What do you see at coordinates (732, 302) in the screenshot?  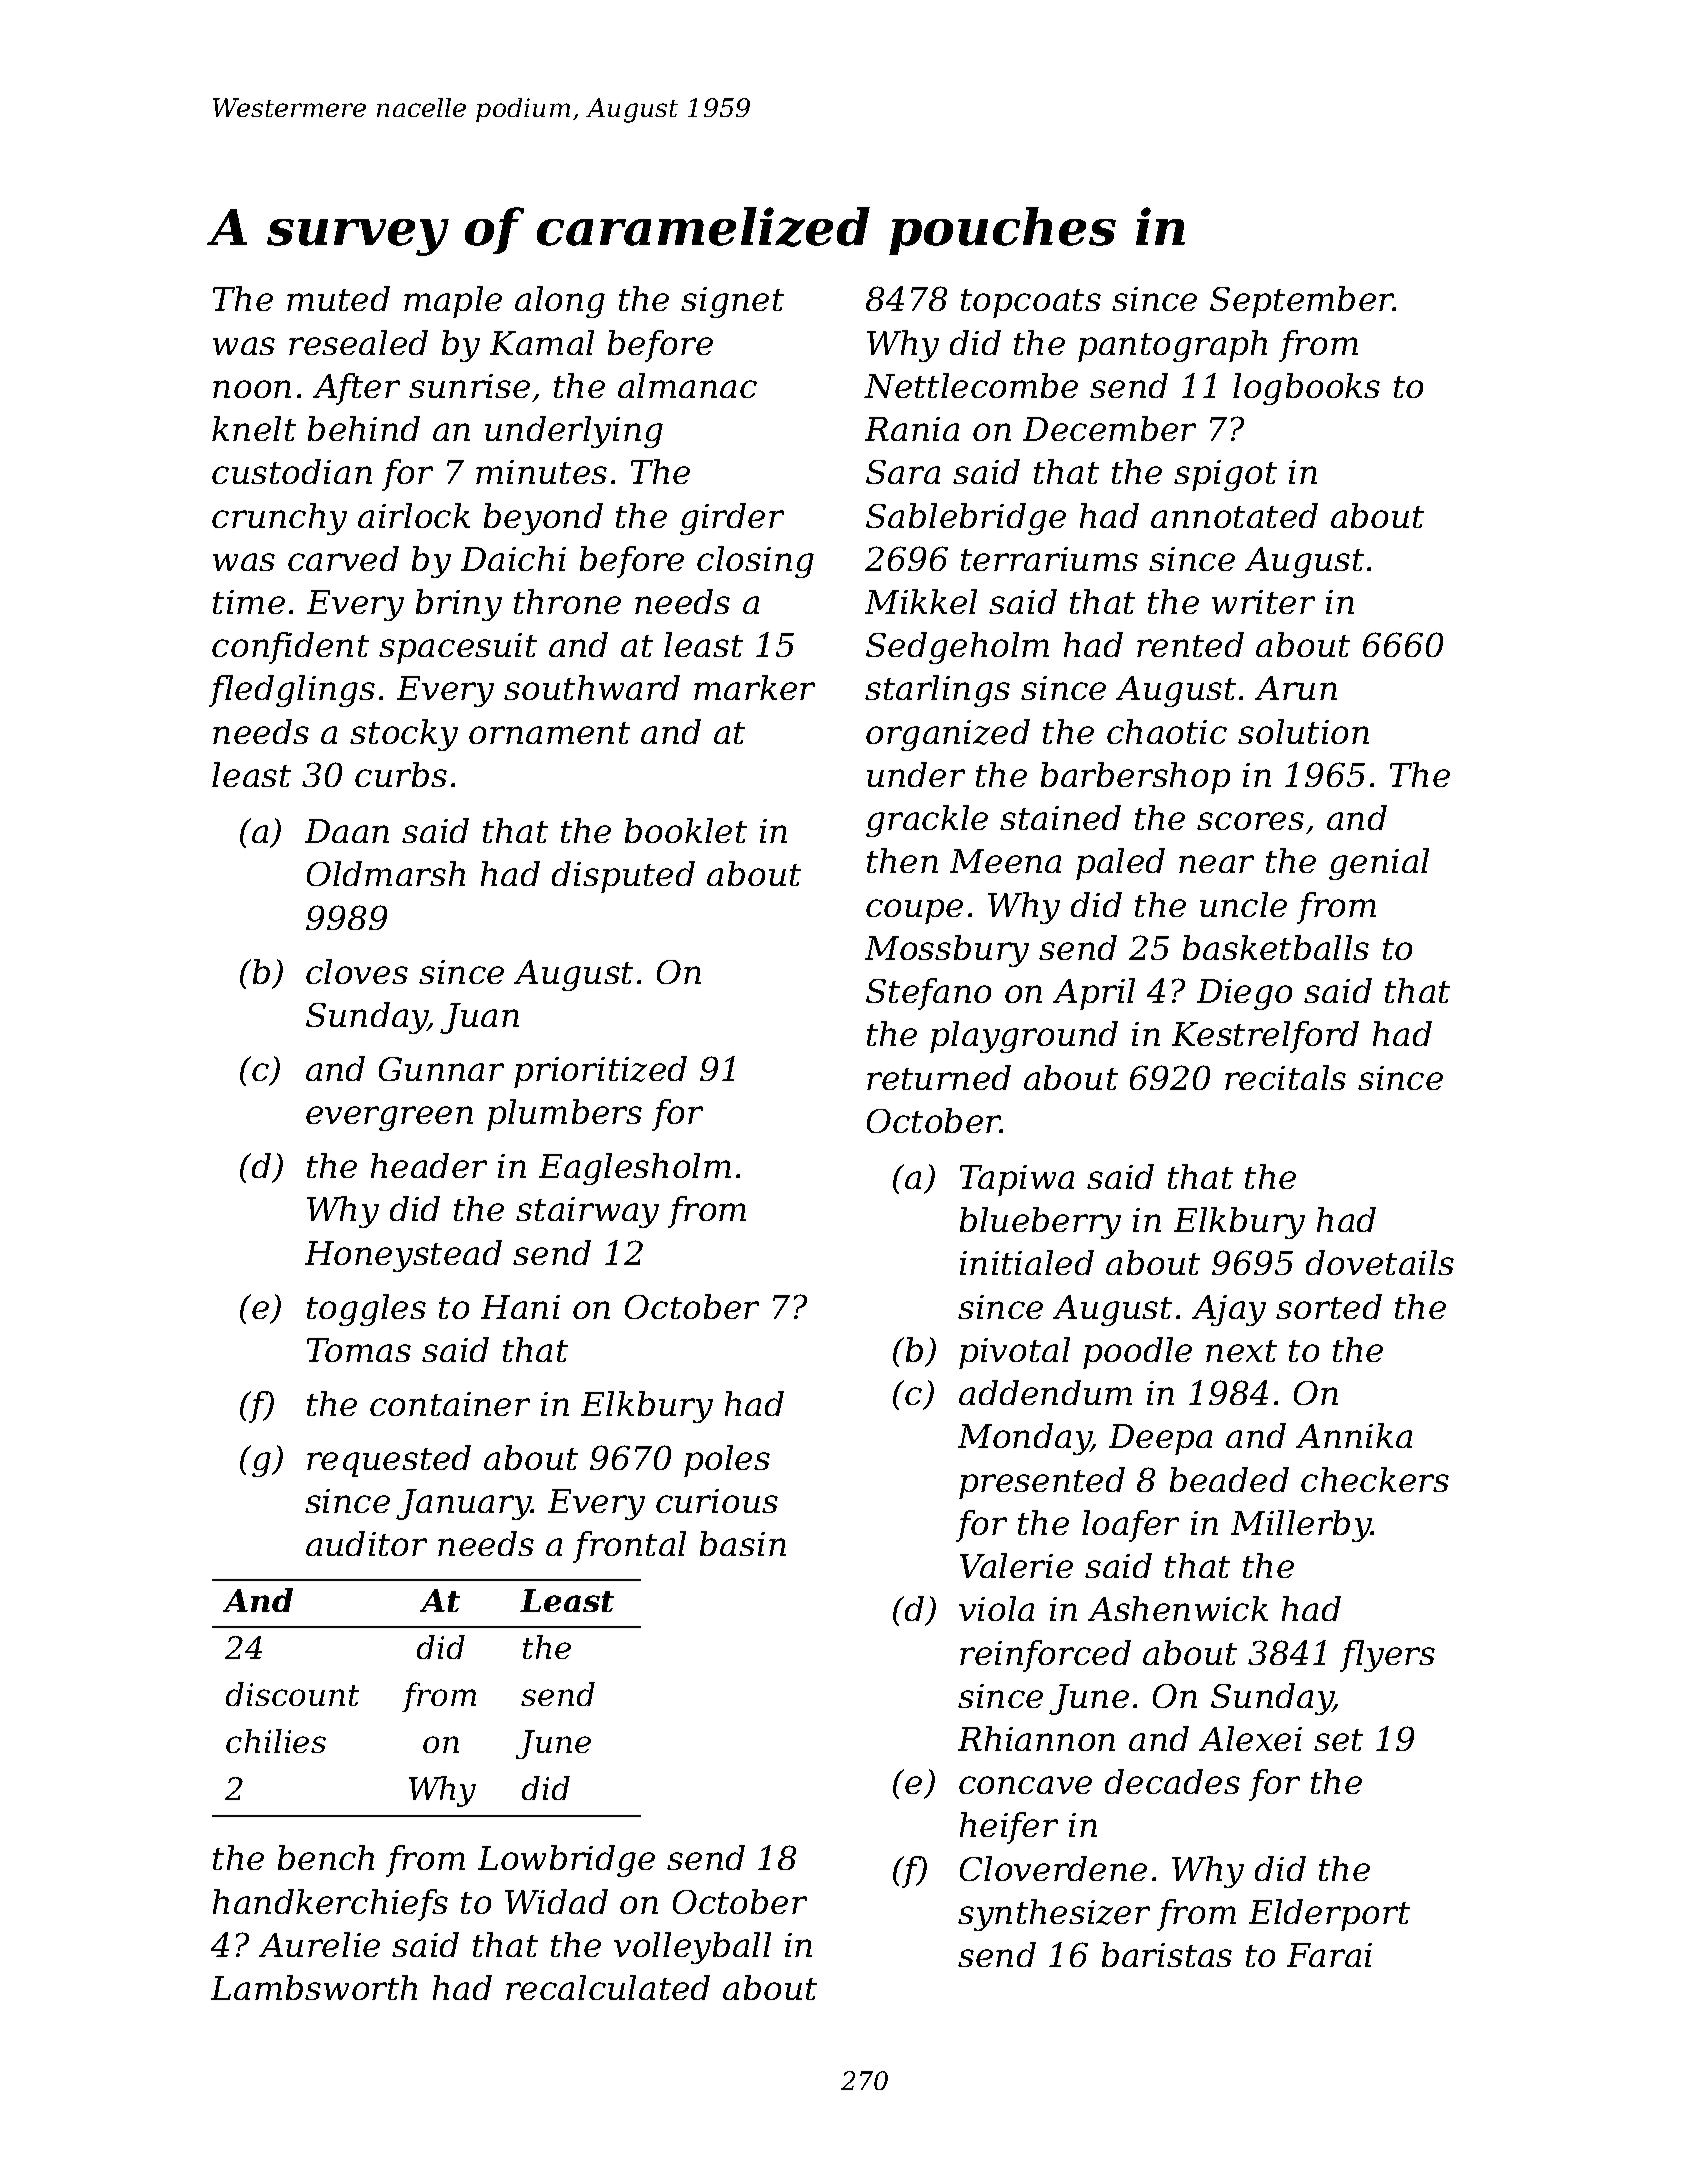 I see `signet` at bounding box center [732, 302].
